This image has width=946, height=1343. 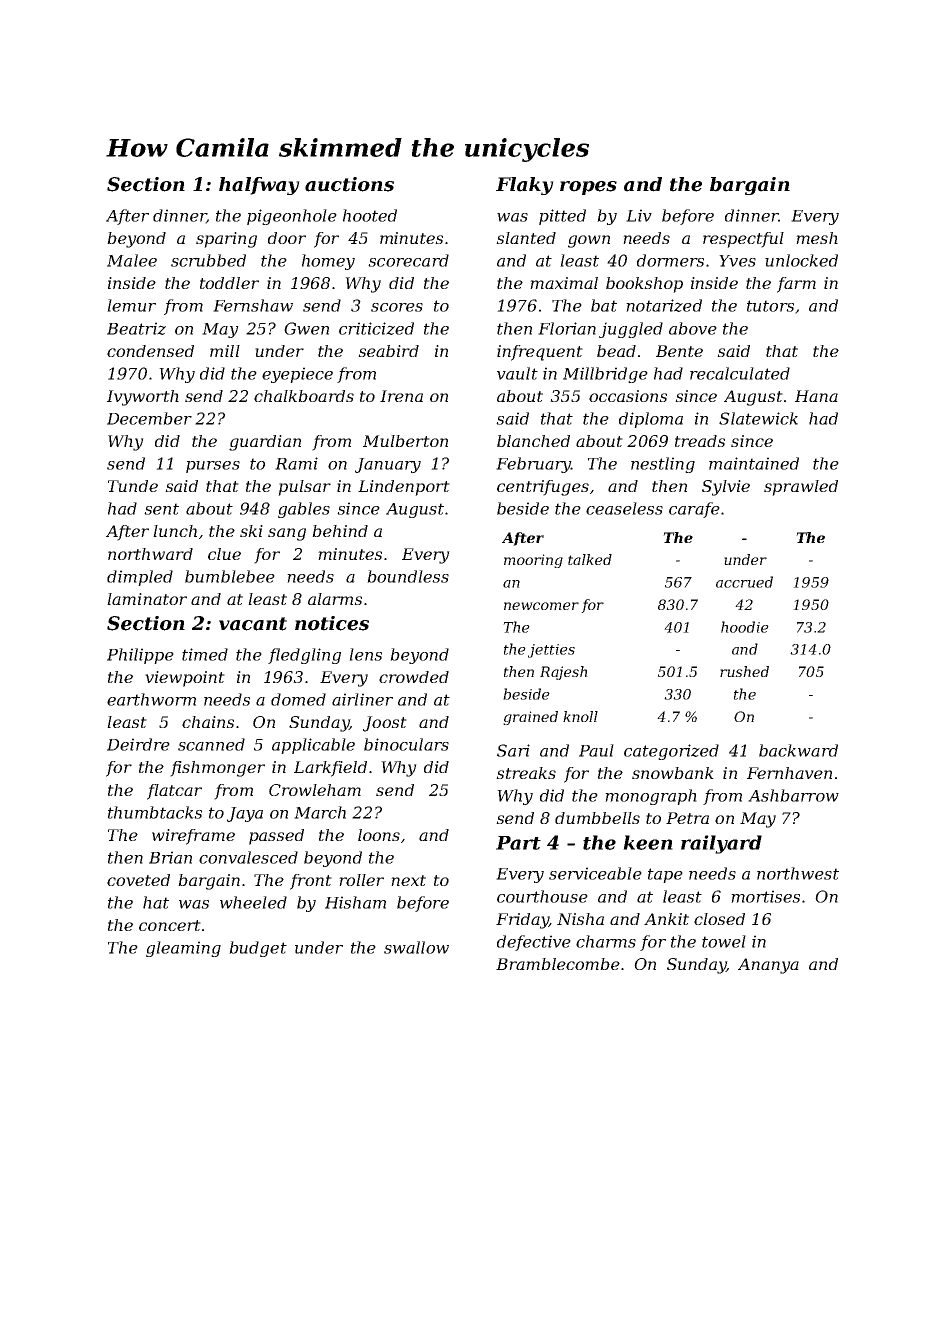 I want to click on Philippe, so click(x=140, y=656).
